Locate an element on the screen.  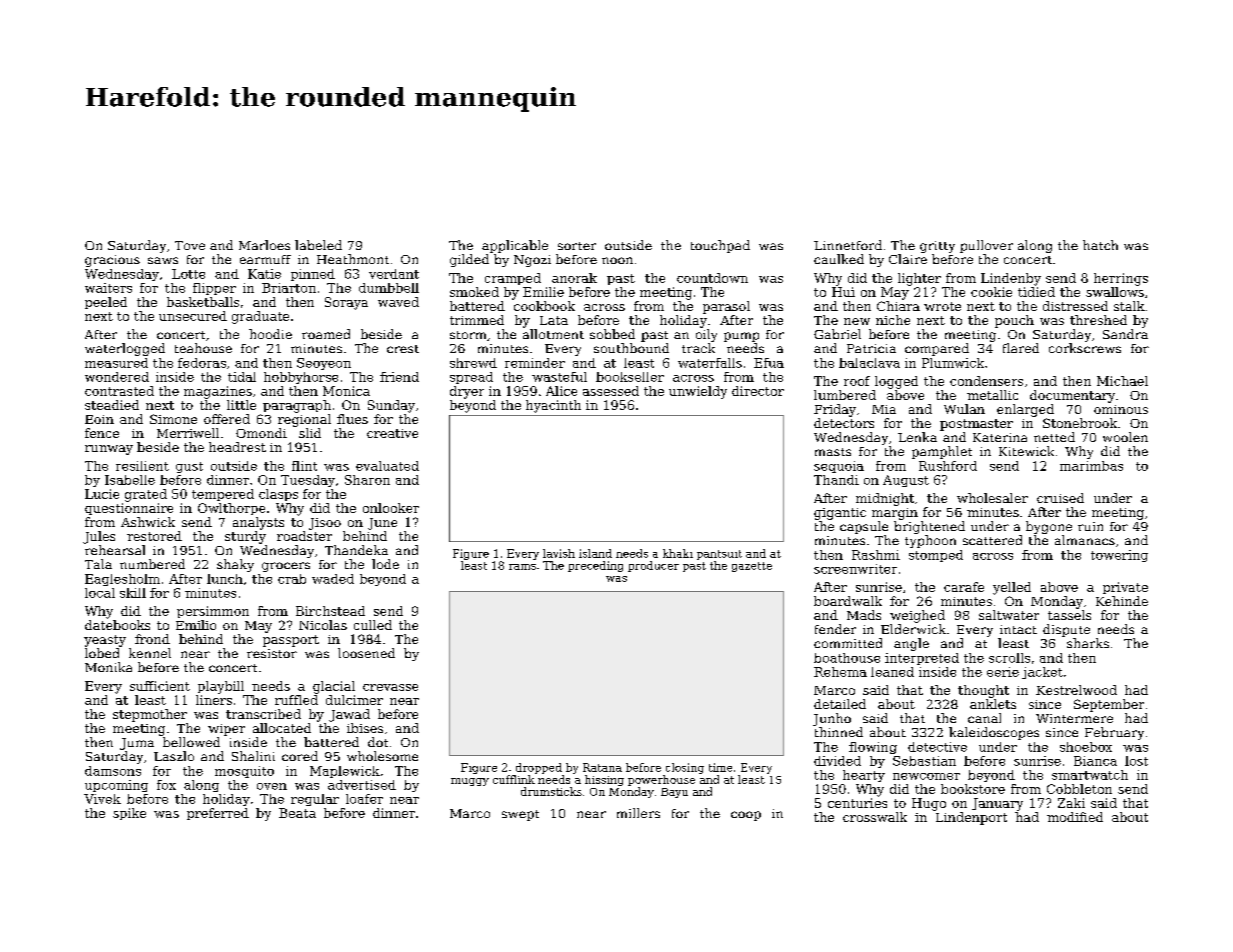
cufflink is located at coordinates (514, 779).
